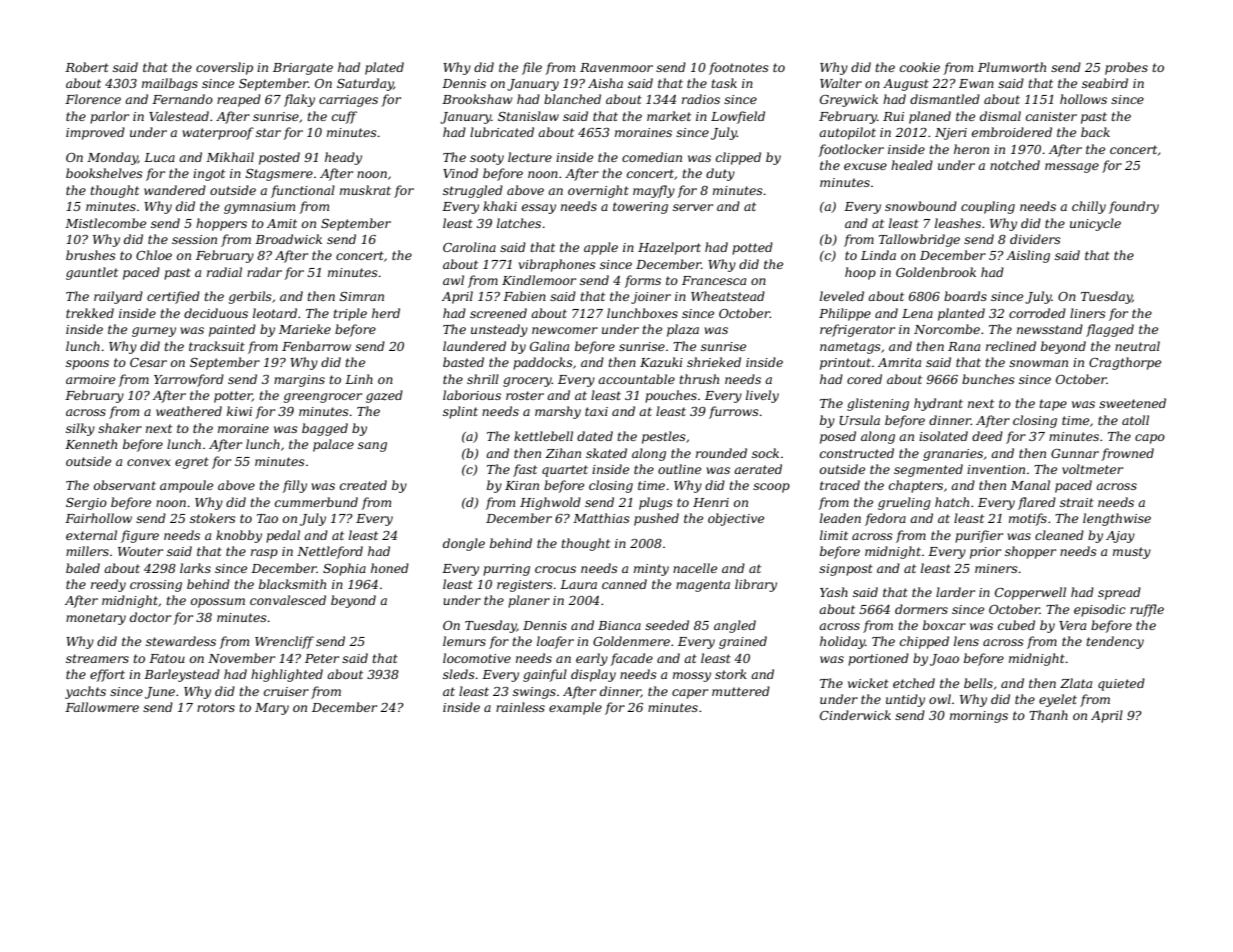 The width and height of the screenshot is (1233, 952). Describe the element at coordinates (125, 485) in the screenshot. I see `observant` at that location.
